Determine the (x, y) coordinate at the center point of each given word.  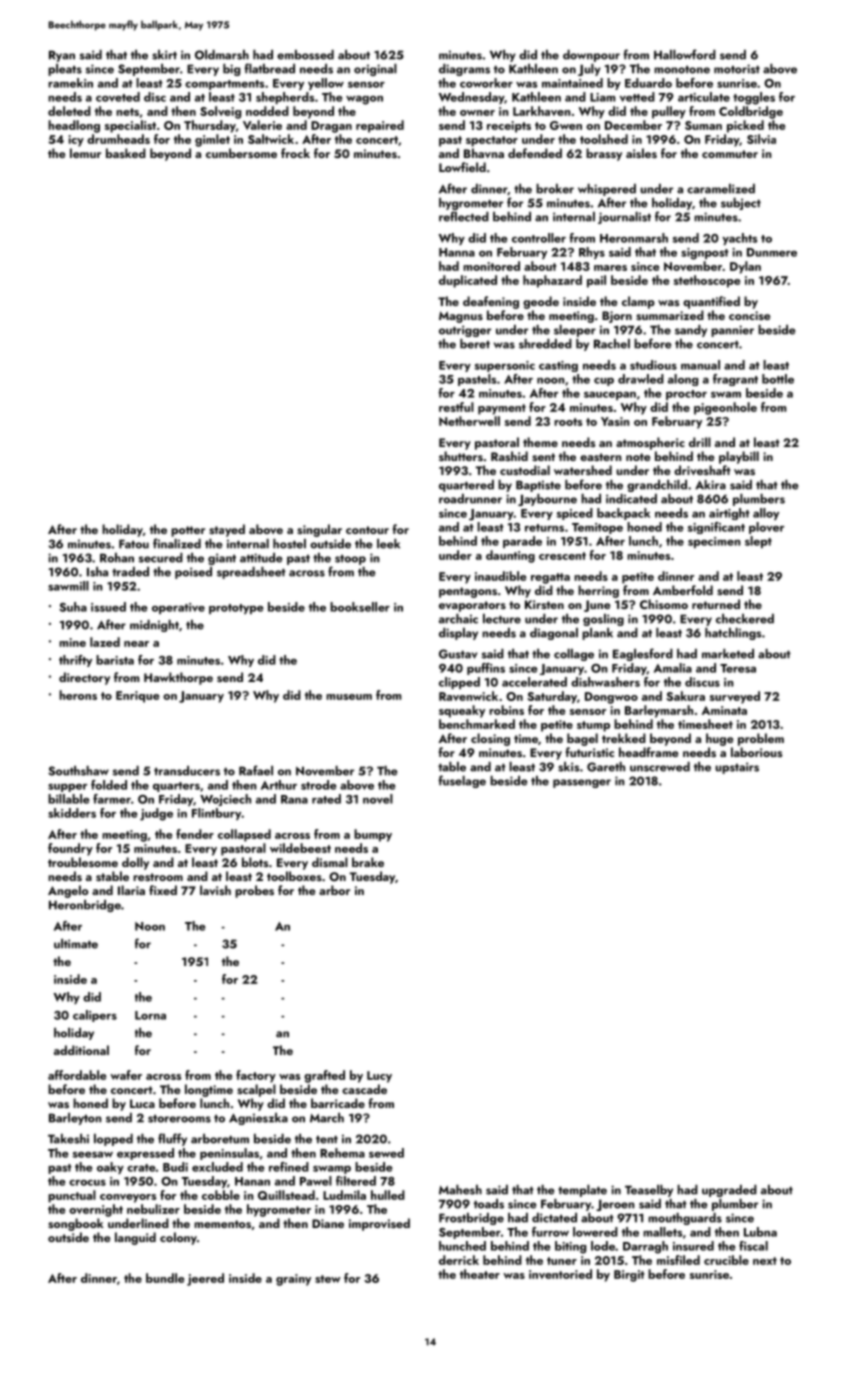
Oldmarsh (222, 55)
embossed (305, 55)
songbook (76, 1224)
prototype (236, 609)
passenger (582, 783)
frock (295, 153)
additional (81, 1050)
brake (368, 862)
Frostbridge (471, 1219)
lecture (502, 619)
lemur (85, 153)
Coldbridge (751, 112)
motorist (737, 69)
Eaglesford (643, 654)
